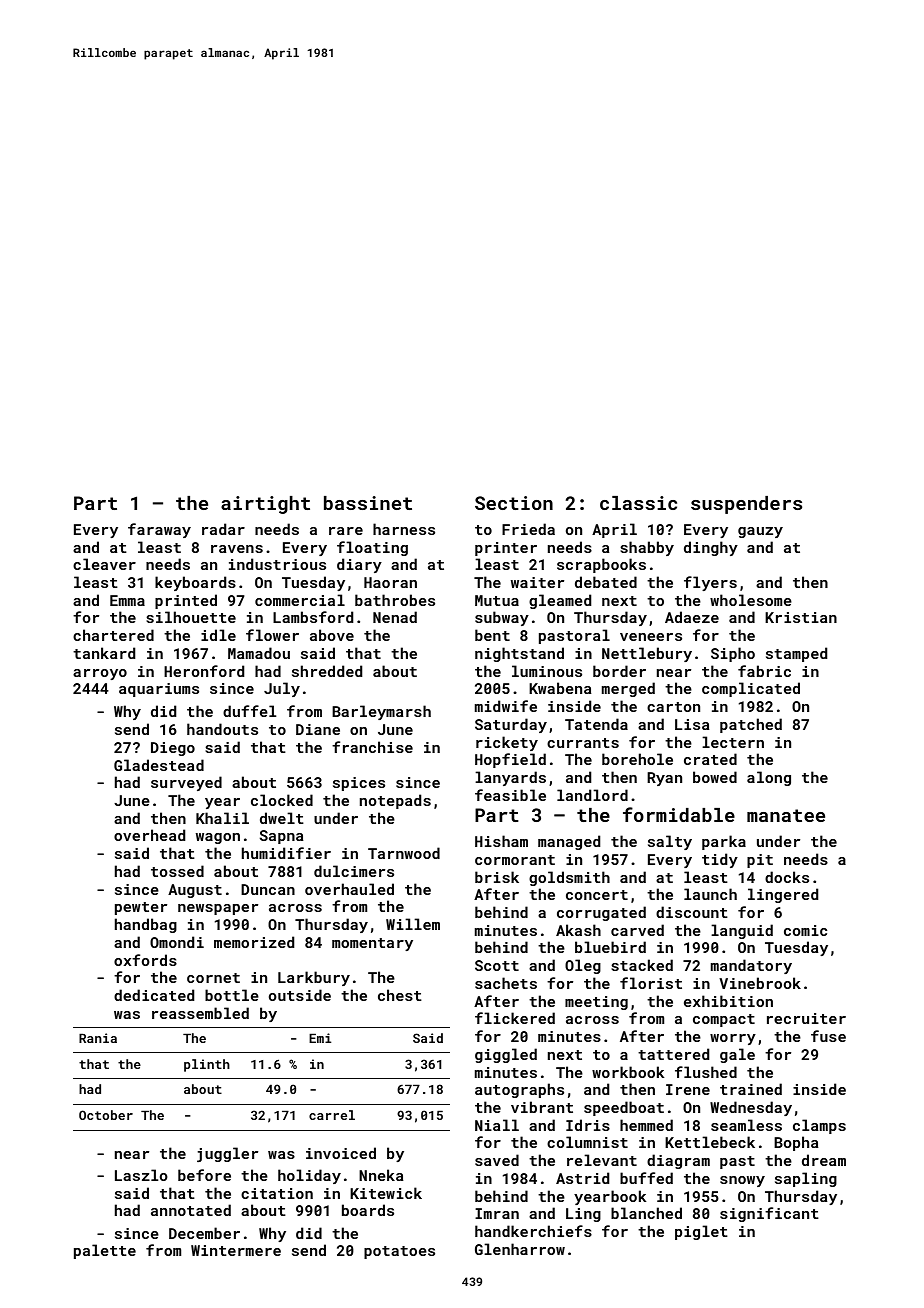 The height and width of the image is (1308, 924). I want to click on faraway, so click(159, 530).
